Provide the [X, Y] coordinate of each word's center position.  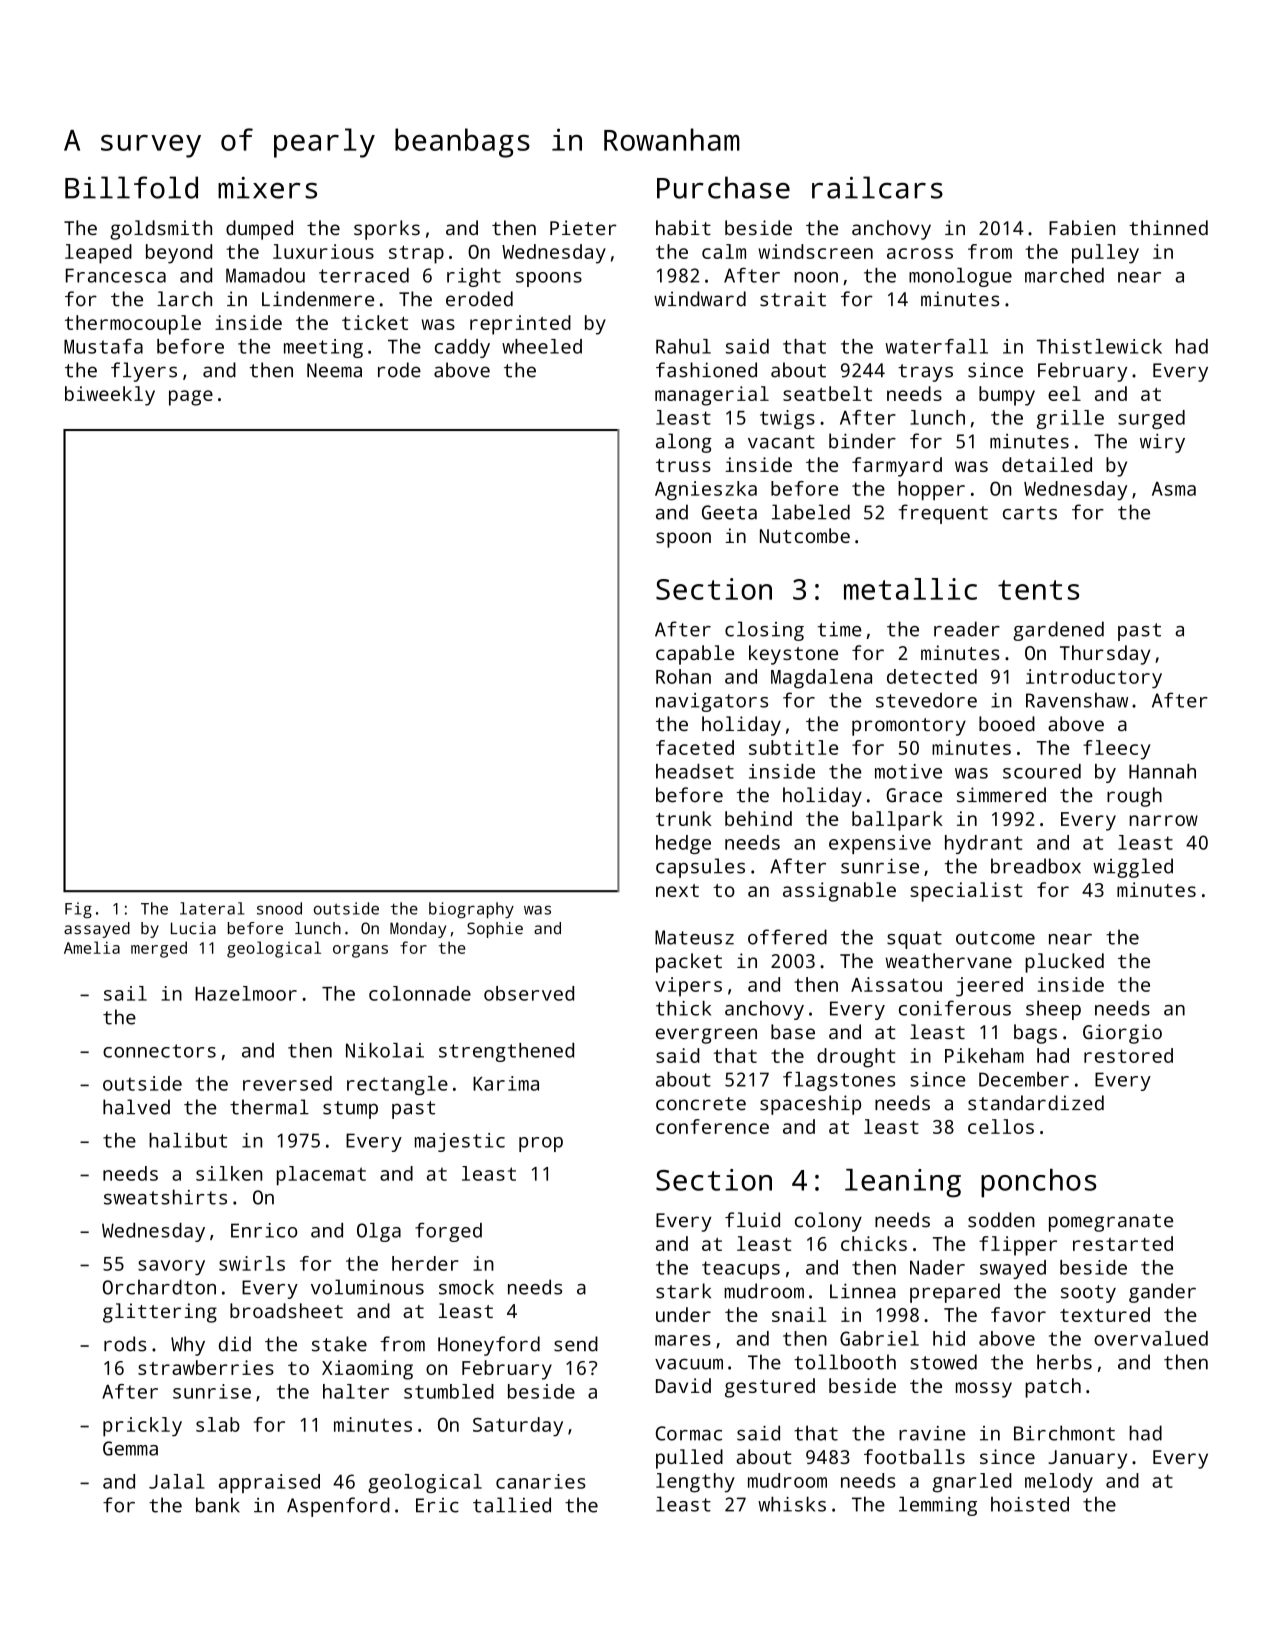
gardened [1058, 631]
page [191, 398]
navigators [712, 702]
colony [828, 1222]
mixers [267, 188]
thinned [1168, 227]
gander [1162, 1293]
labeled [811, 512]
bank [218, 1505]
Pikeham [984, 1055]
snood [279, 908]
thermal [269, 1107]
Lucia [193, 928]
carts [1030, 513]
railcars [877, 187]
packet [689, 963]
